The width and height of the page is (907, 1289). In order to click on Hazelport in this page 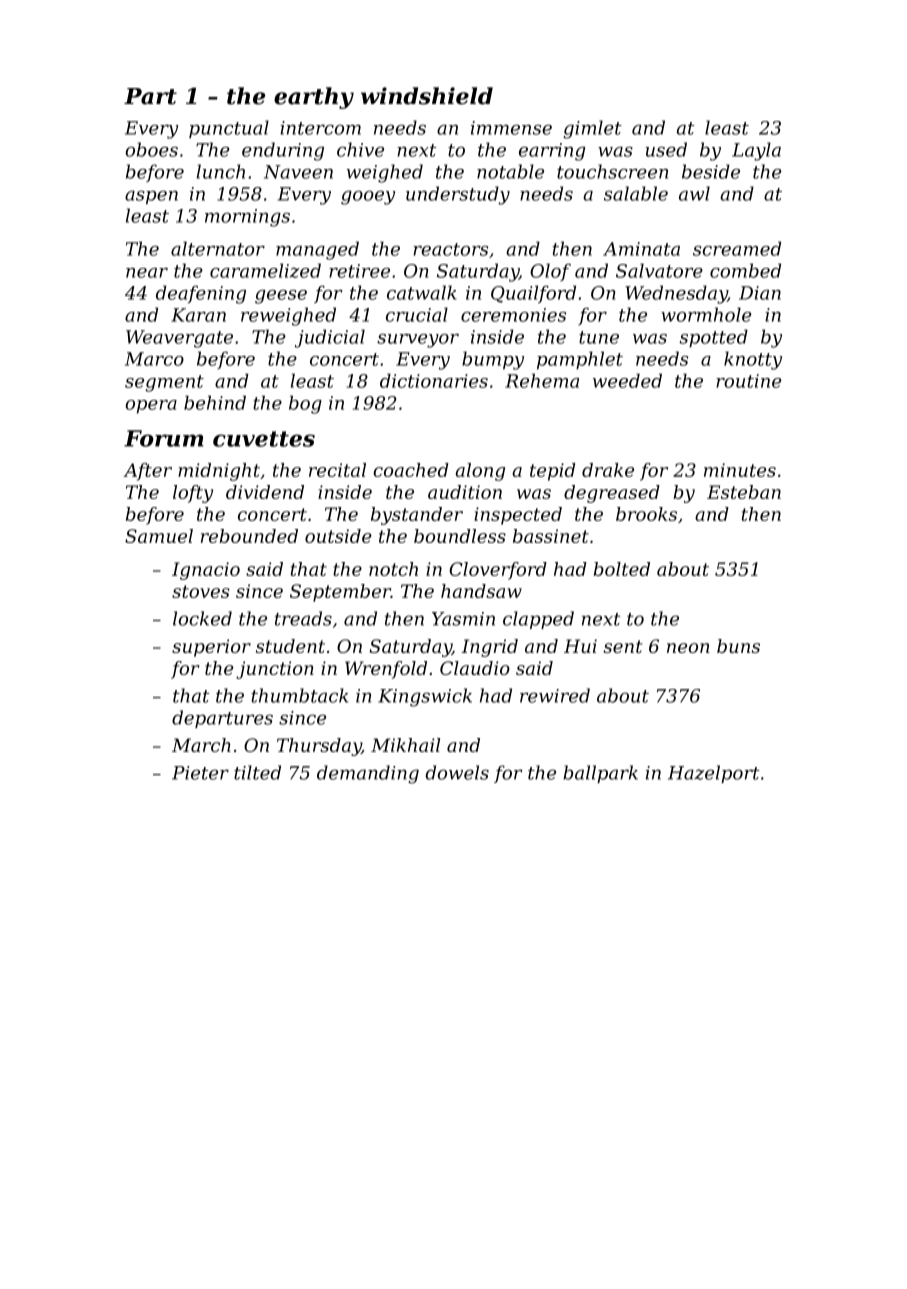, I will do `click(714, 774)`.
